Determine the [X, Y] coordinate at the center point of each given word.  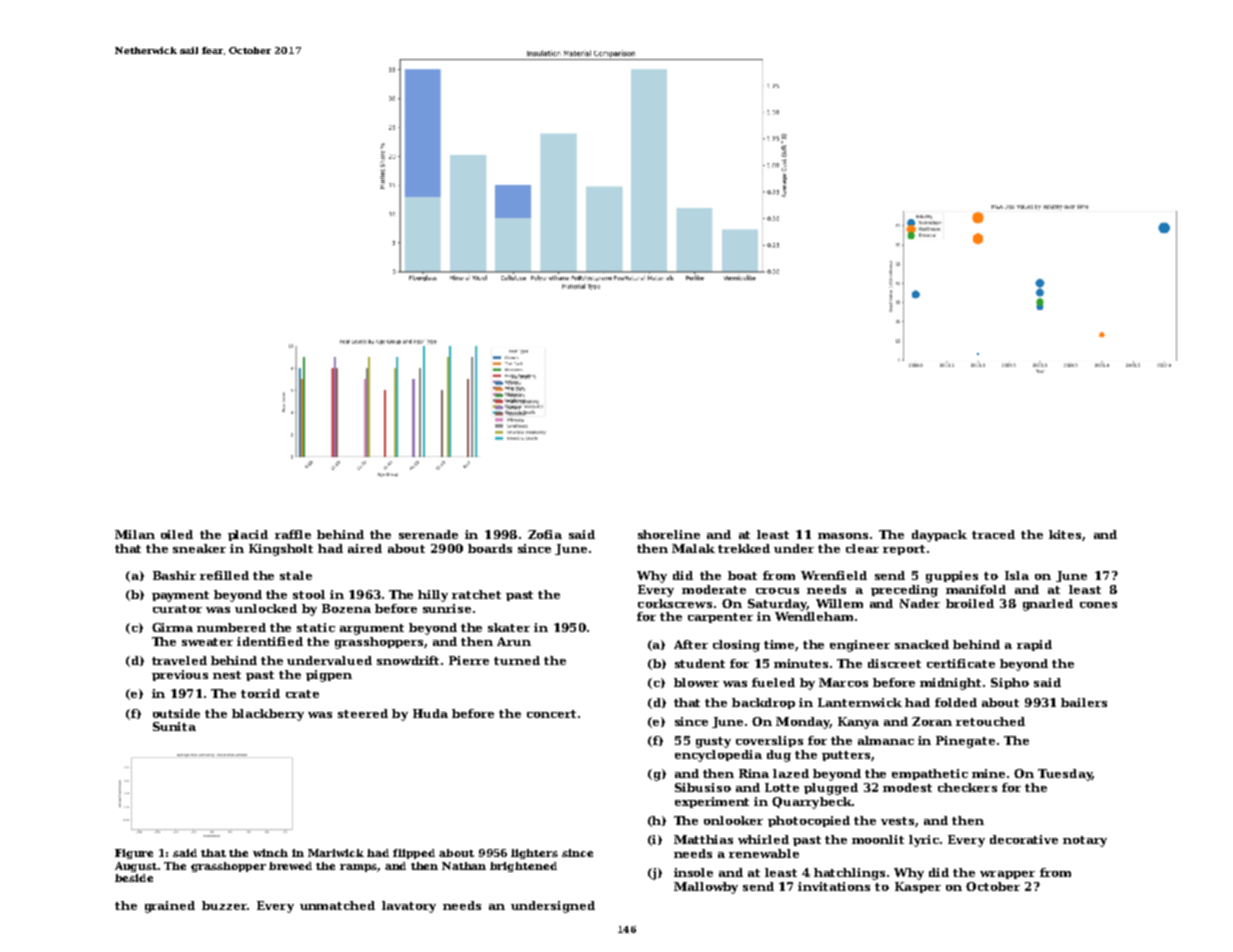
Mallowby [706, 888]
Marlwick [336, 853]
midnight [950, 684]
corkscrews [675, 603]
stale [296, 575]
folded [956, 702]
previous [180, 675]
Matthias [703, 839]
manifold [976, 589]
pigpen [329, 676]
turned [517, 660]
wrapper [1007, 875]
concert [551, 714]
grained [170, 907]
